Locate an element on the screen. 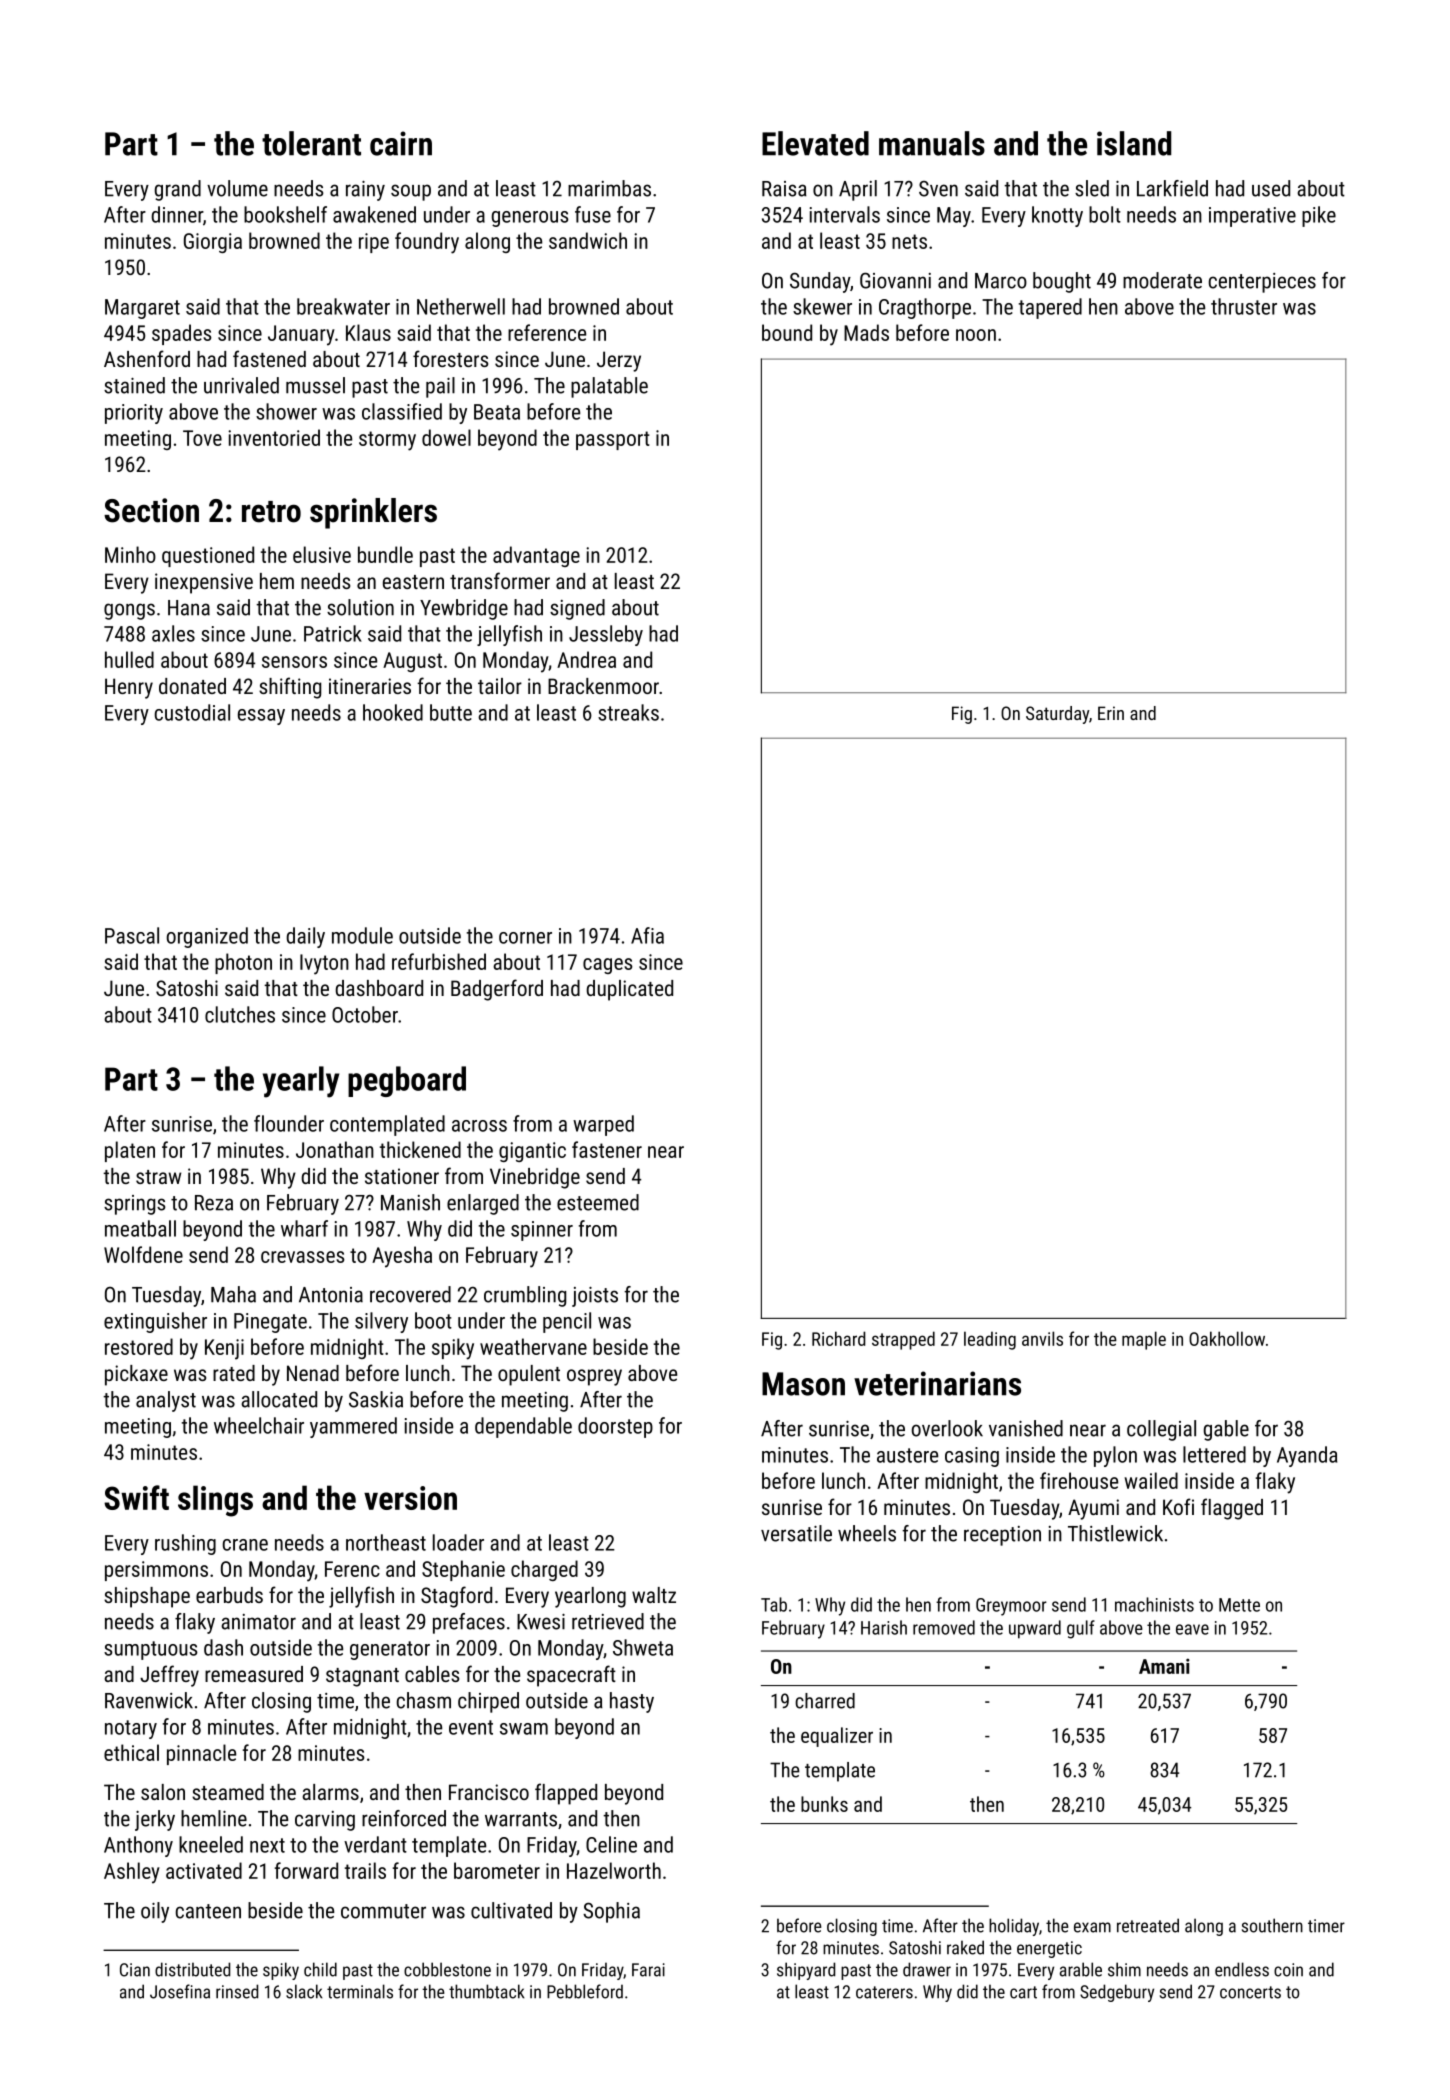  streaks is located at coordinates (628, 712).
